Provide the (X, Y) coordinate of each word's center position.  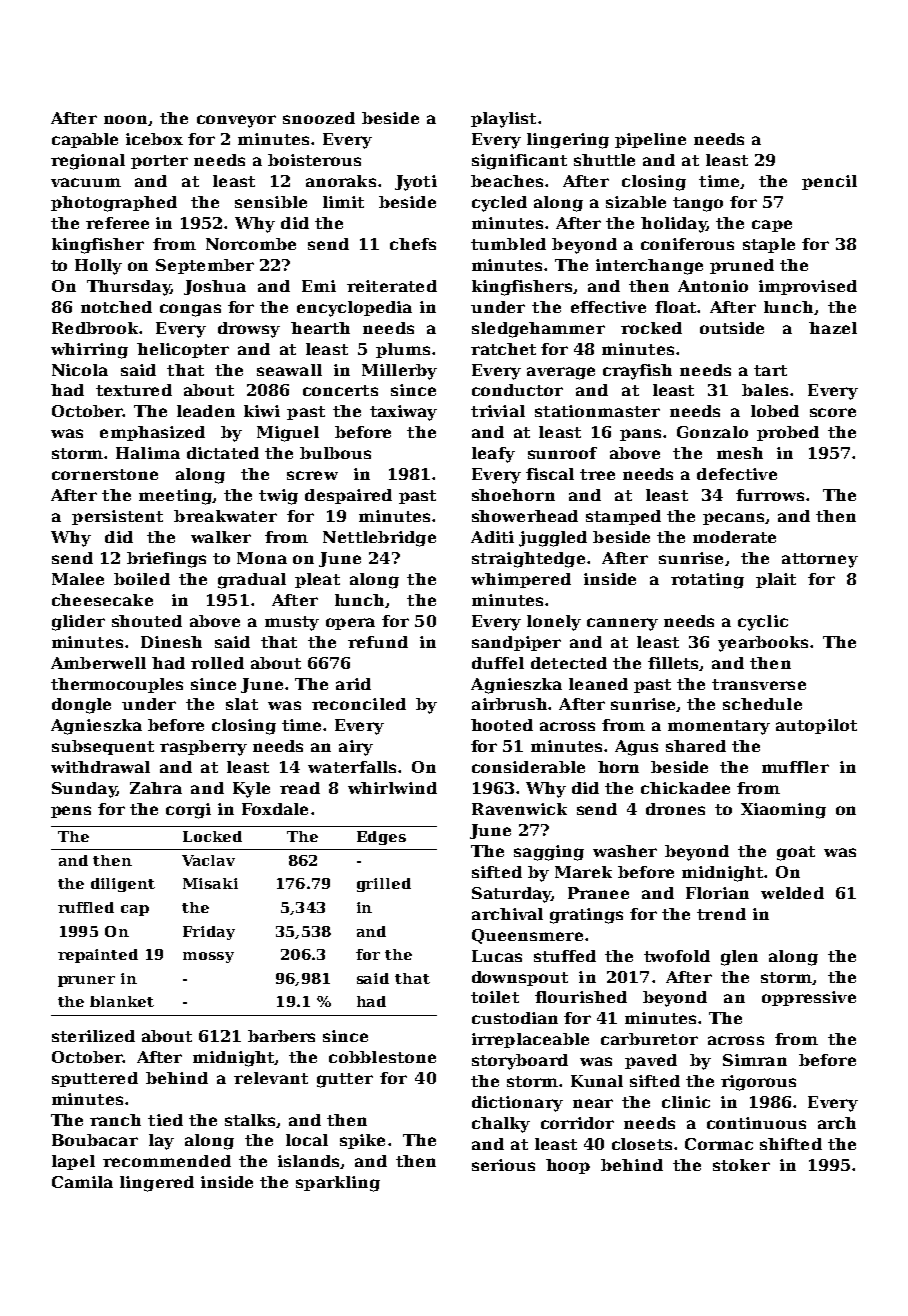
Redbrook (95, 328)
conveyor (236, 121)
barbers (281, 1036)
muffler (795, 767)
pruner (86, 981)
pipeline (650, 140)
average (561, 373)
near (593, 1103)
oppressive (809, 998)
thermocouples (117, 685)
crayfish (637, 372)
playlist (503, 120)
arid (353, 684)
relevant (271, 1078)
